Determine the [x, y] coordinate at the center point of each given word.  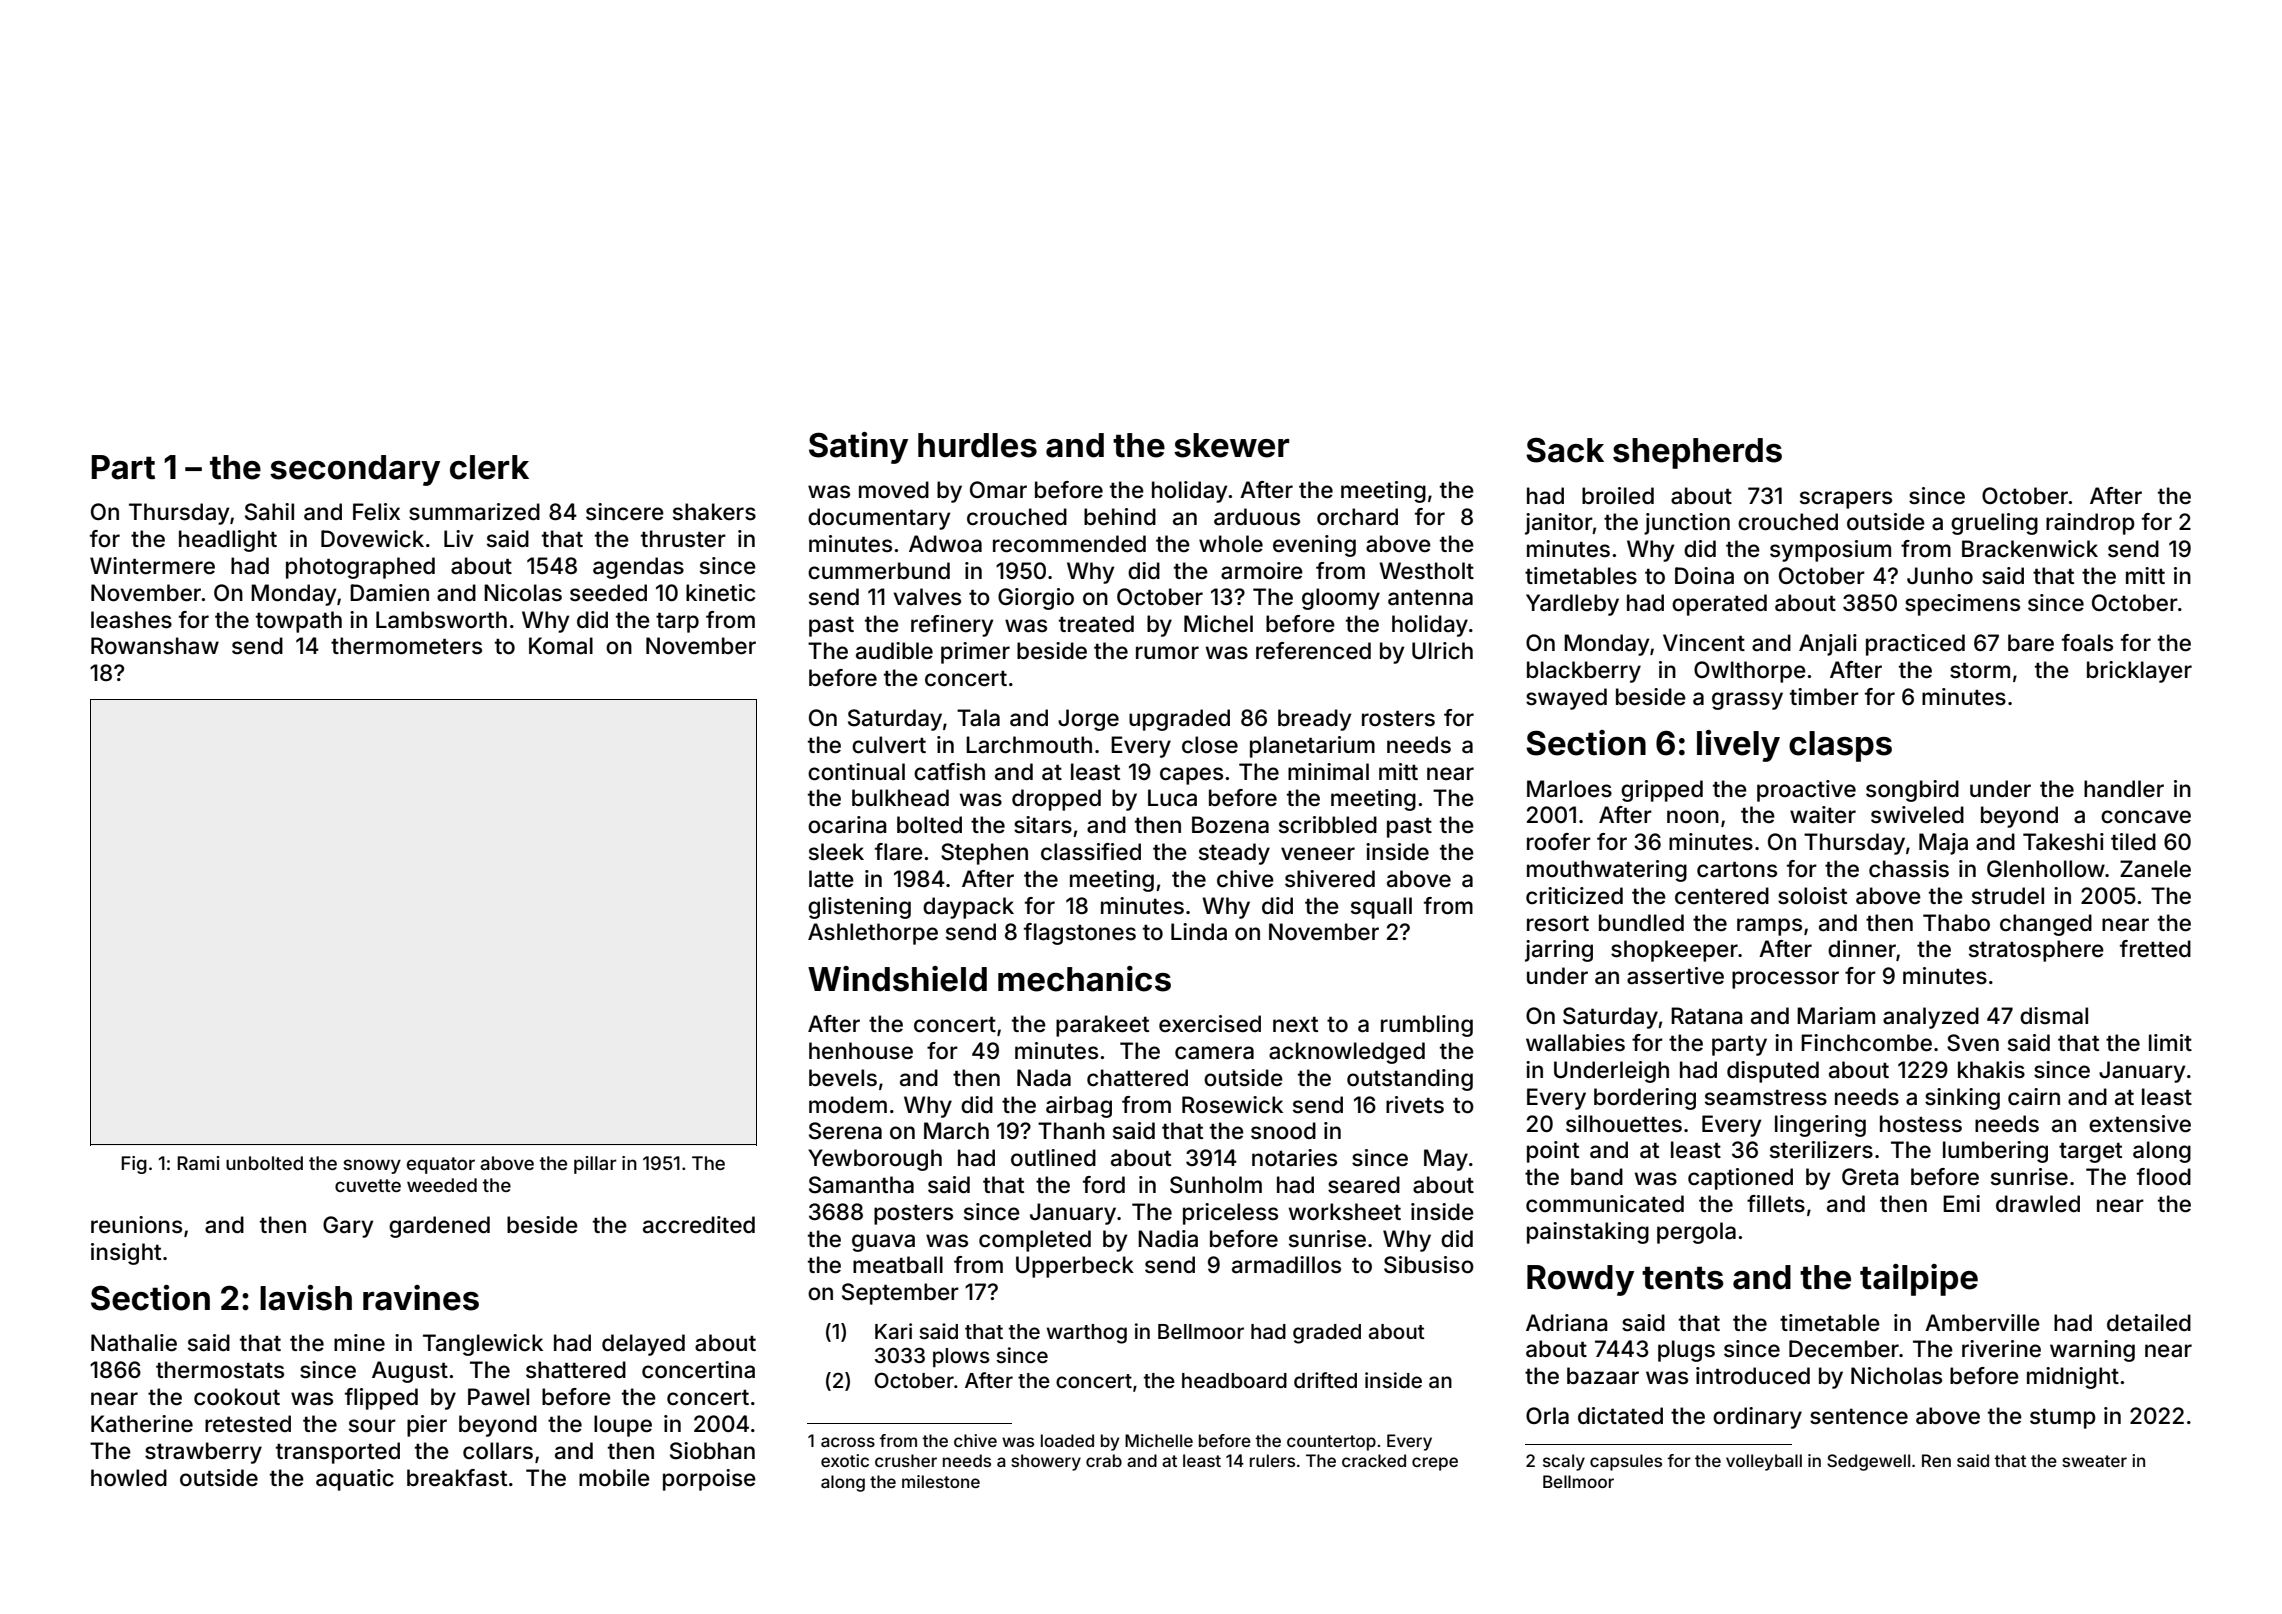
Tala [978, 718]
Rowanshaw [155, 646]
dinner [1862, 949]
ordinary [1757, 1418]
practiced [1915, 645]
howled [129, 1478]
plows [961, 1358]
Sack [1565, 450]
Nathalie [134, 1343]
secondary [355, 470]
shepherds [1697, 453]
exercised [1210, 1024]
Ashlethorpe [873, 934]
